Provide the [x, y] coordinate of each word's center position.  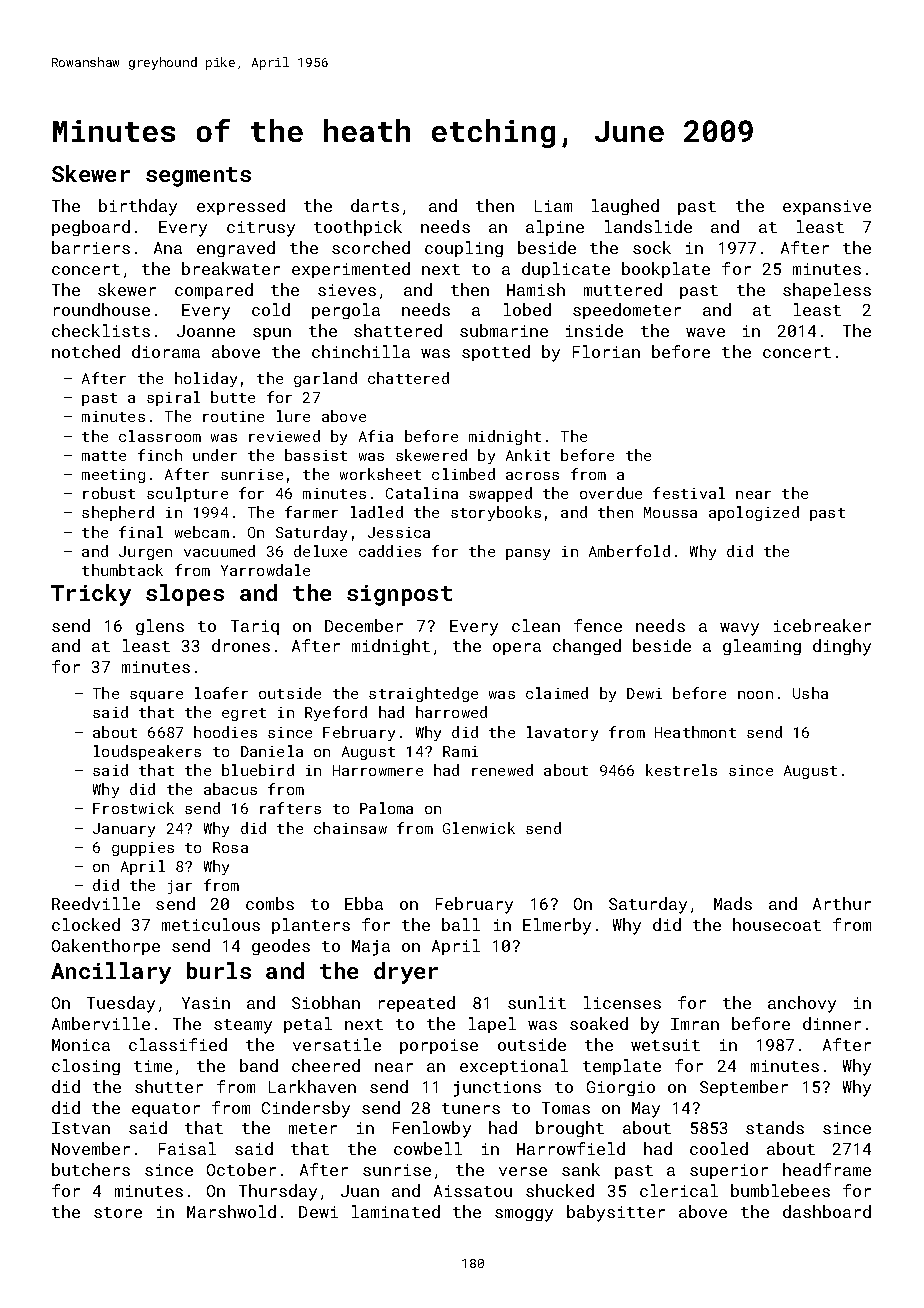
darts [375, 205]
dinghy [842, 647]
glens [160, 627]
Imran [695, 1024]
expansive [827, 207]
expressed [241, 207]
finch [160, 455]
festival [689, 493]
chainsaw [350, 828]
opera [517, 649]
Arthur [842, 903]
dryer [406, 973]
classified [178, 1044]
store [118, 1212]
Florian [606, 351]
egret [244, 714]
